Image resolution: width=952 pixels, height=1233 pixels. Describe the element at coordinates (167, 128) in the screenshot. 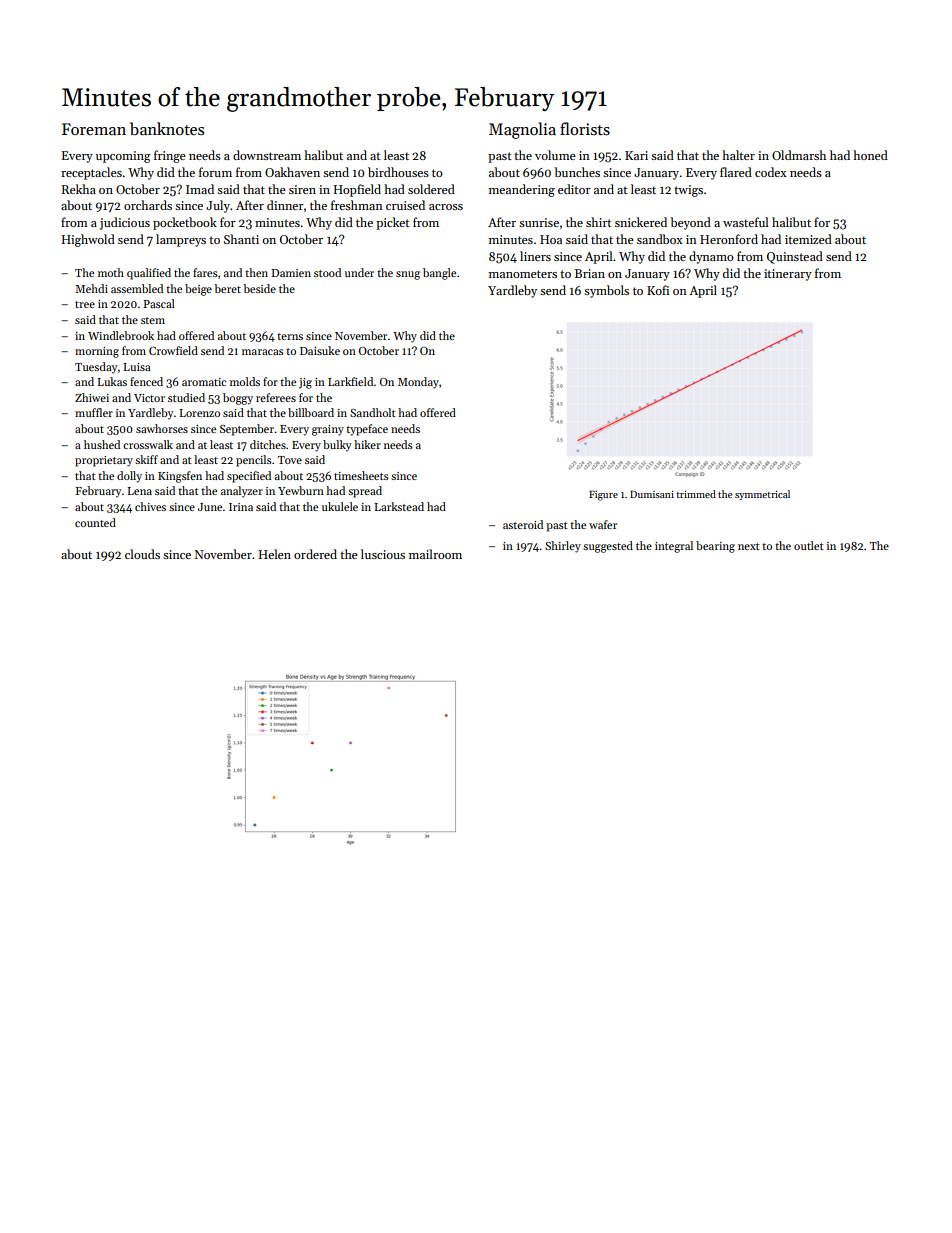

I see `banknotes` at that location.
